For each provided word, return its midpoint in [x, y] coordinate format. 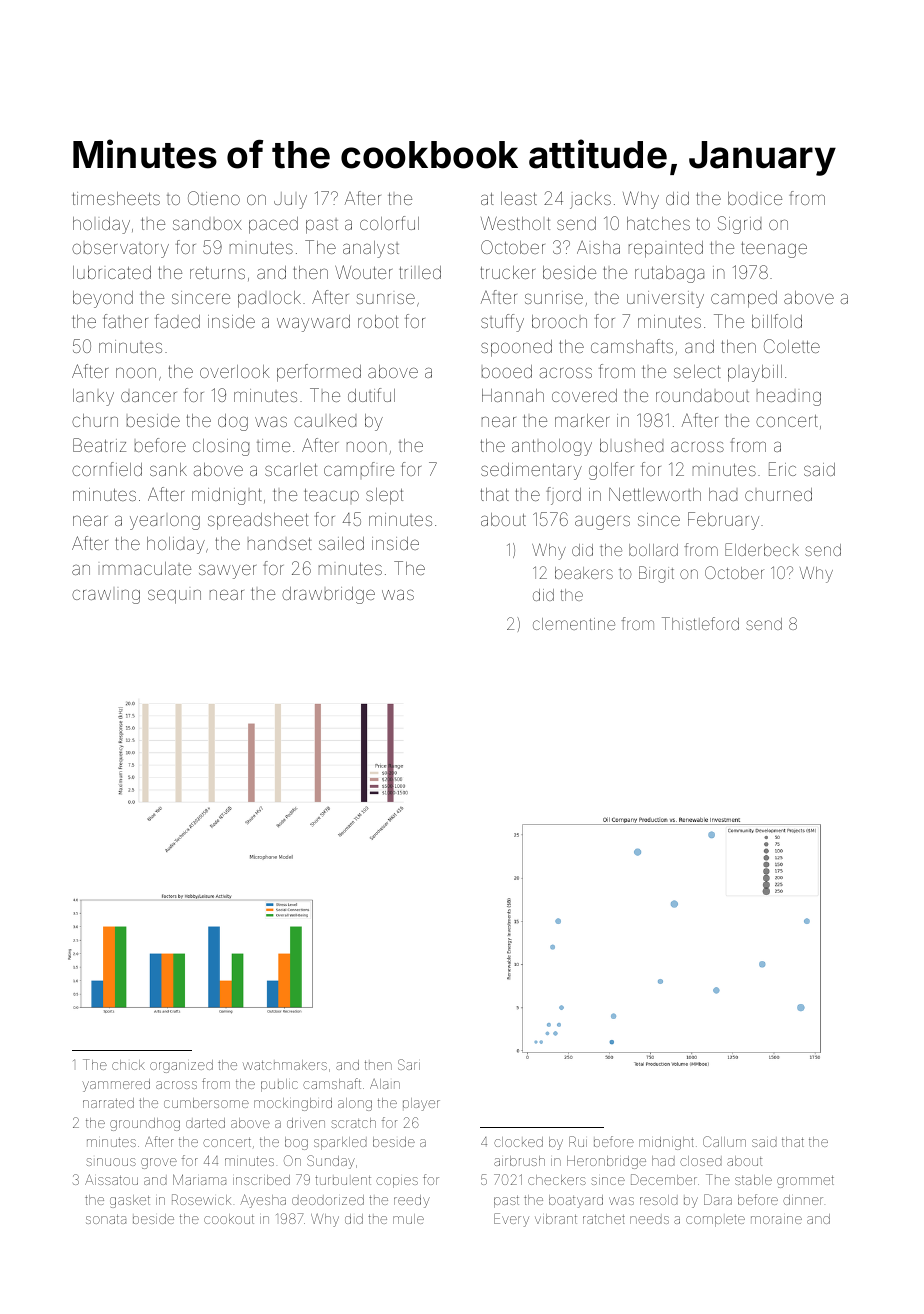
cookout [229, 1219]
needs [649, 1219]
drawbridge [328, 595]
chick [128, 1065]
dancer [149, 396]
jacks [590, 200]
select [697, 371]
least [519, 198]
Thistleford [700, 623]
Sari [409, 1064]
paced [273, 225]
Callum [724, 1141]
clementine [574, 624]
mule [408, 1219]
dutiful [371, 395]
